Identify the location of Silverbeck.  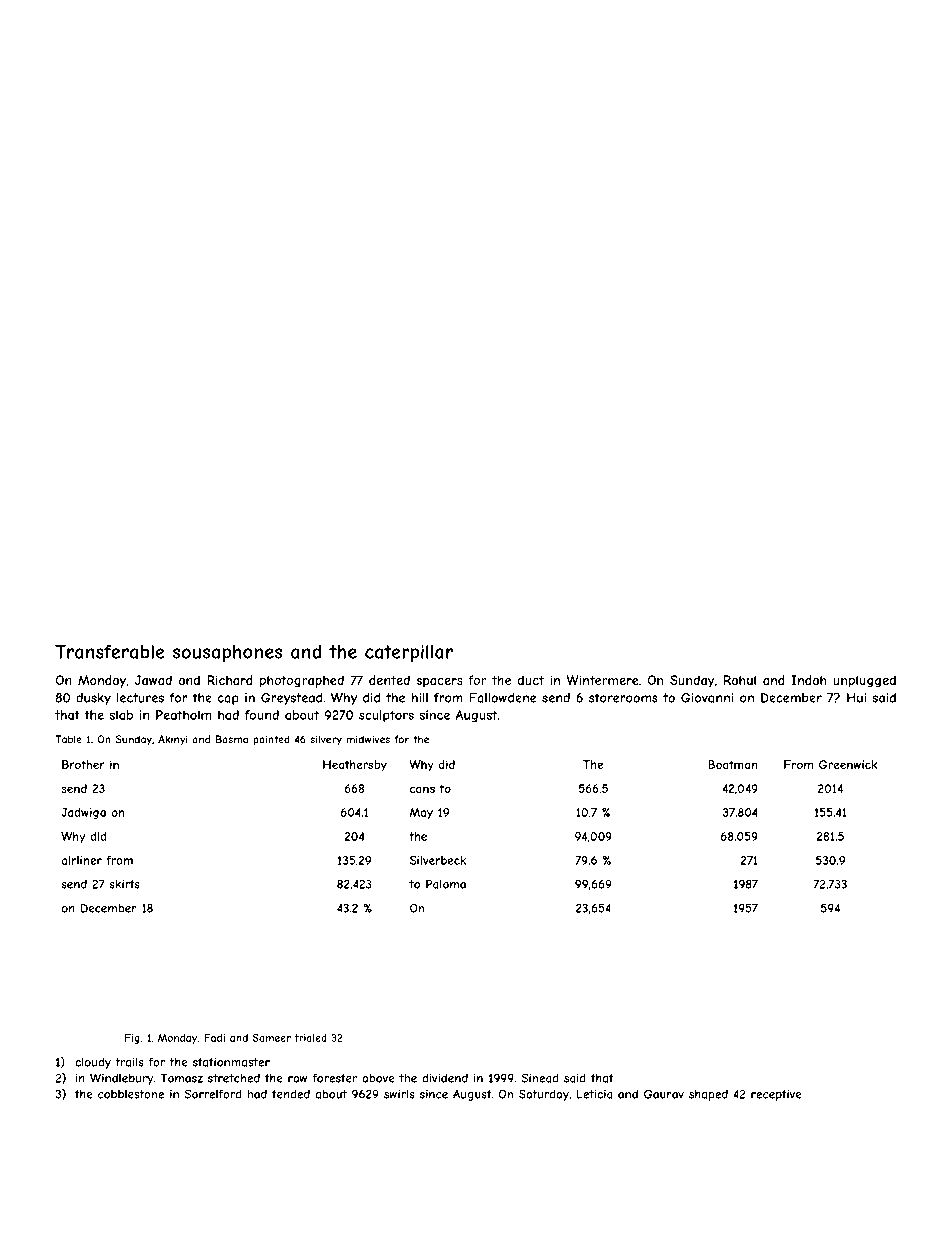
(438, 860).
